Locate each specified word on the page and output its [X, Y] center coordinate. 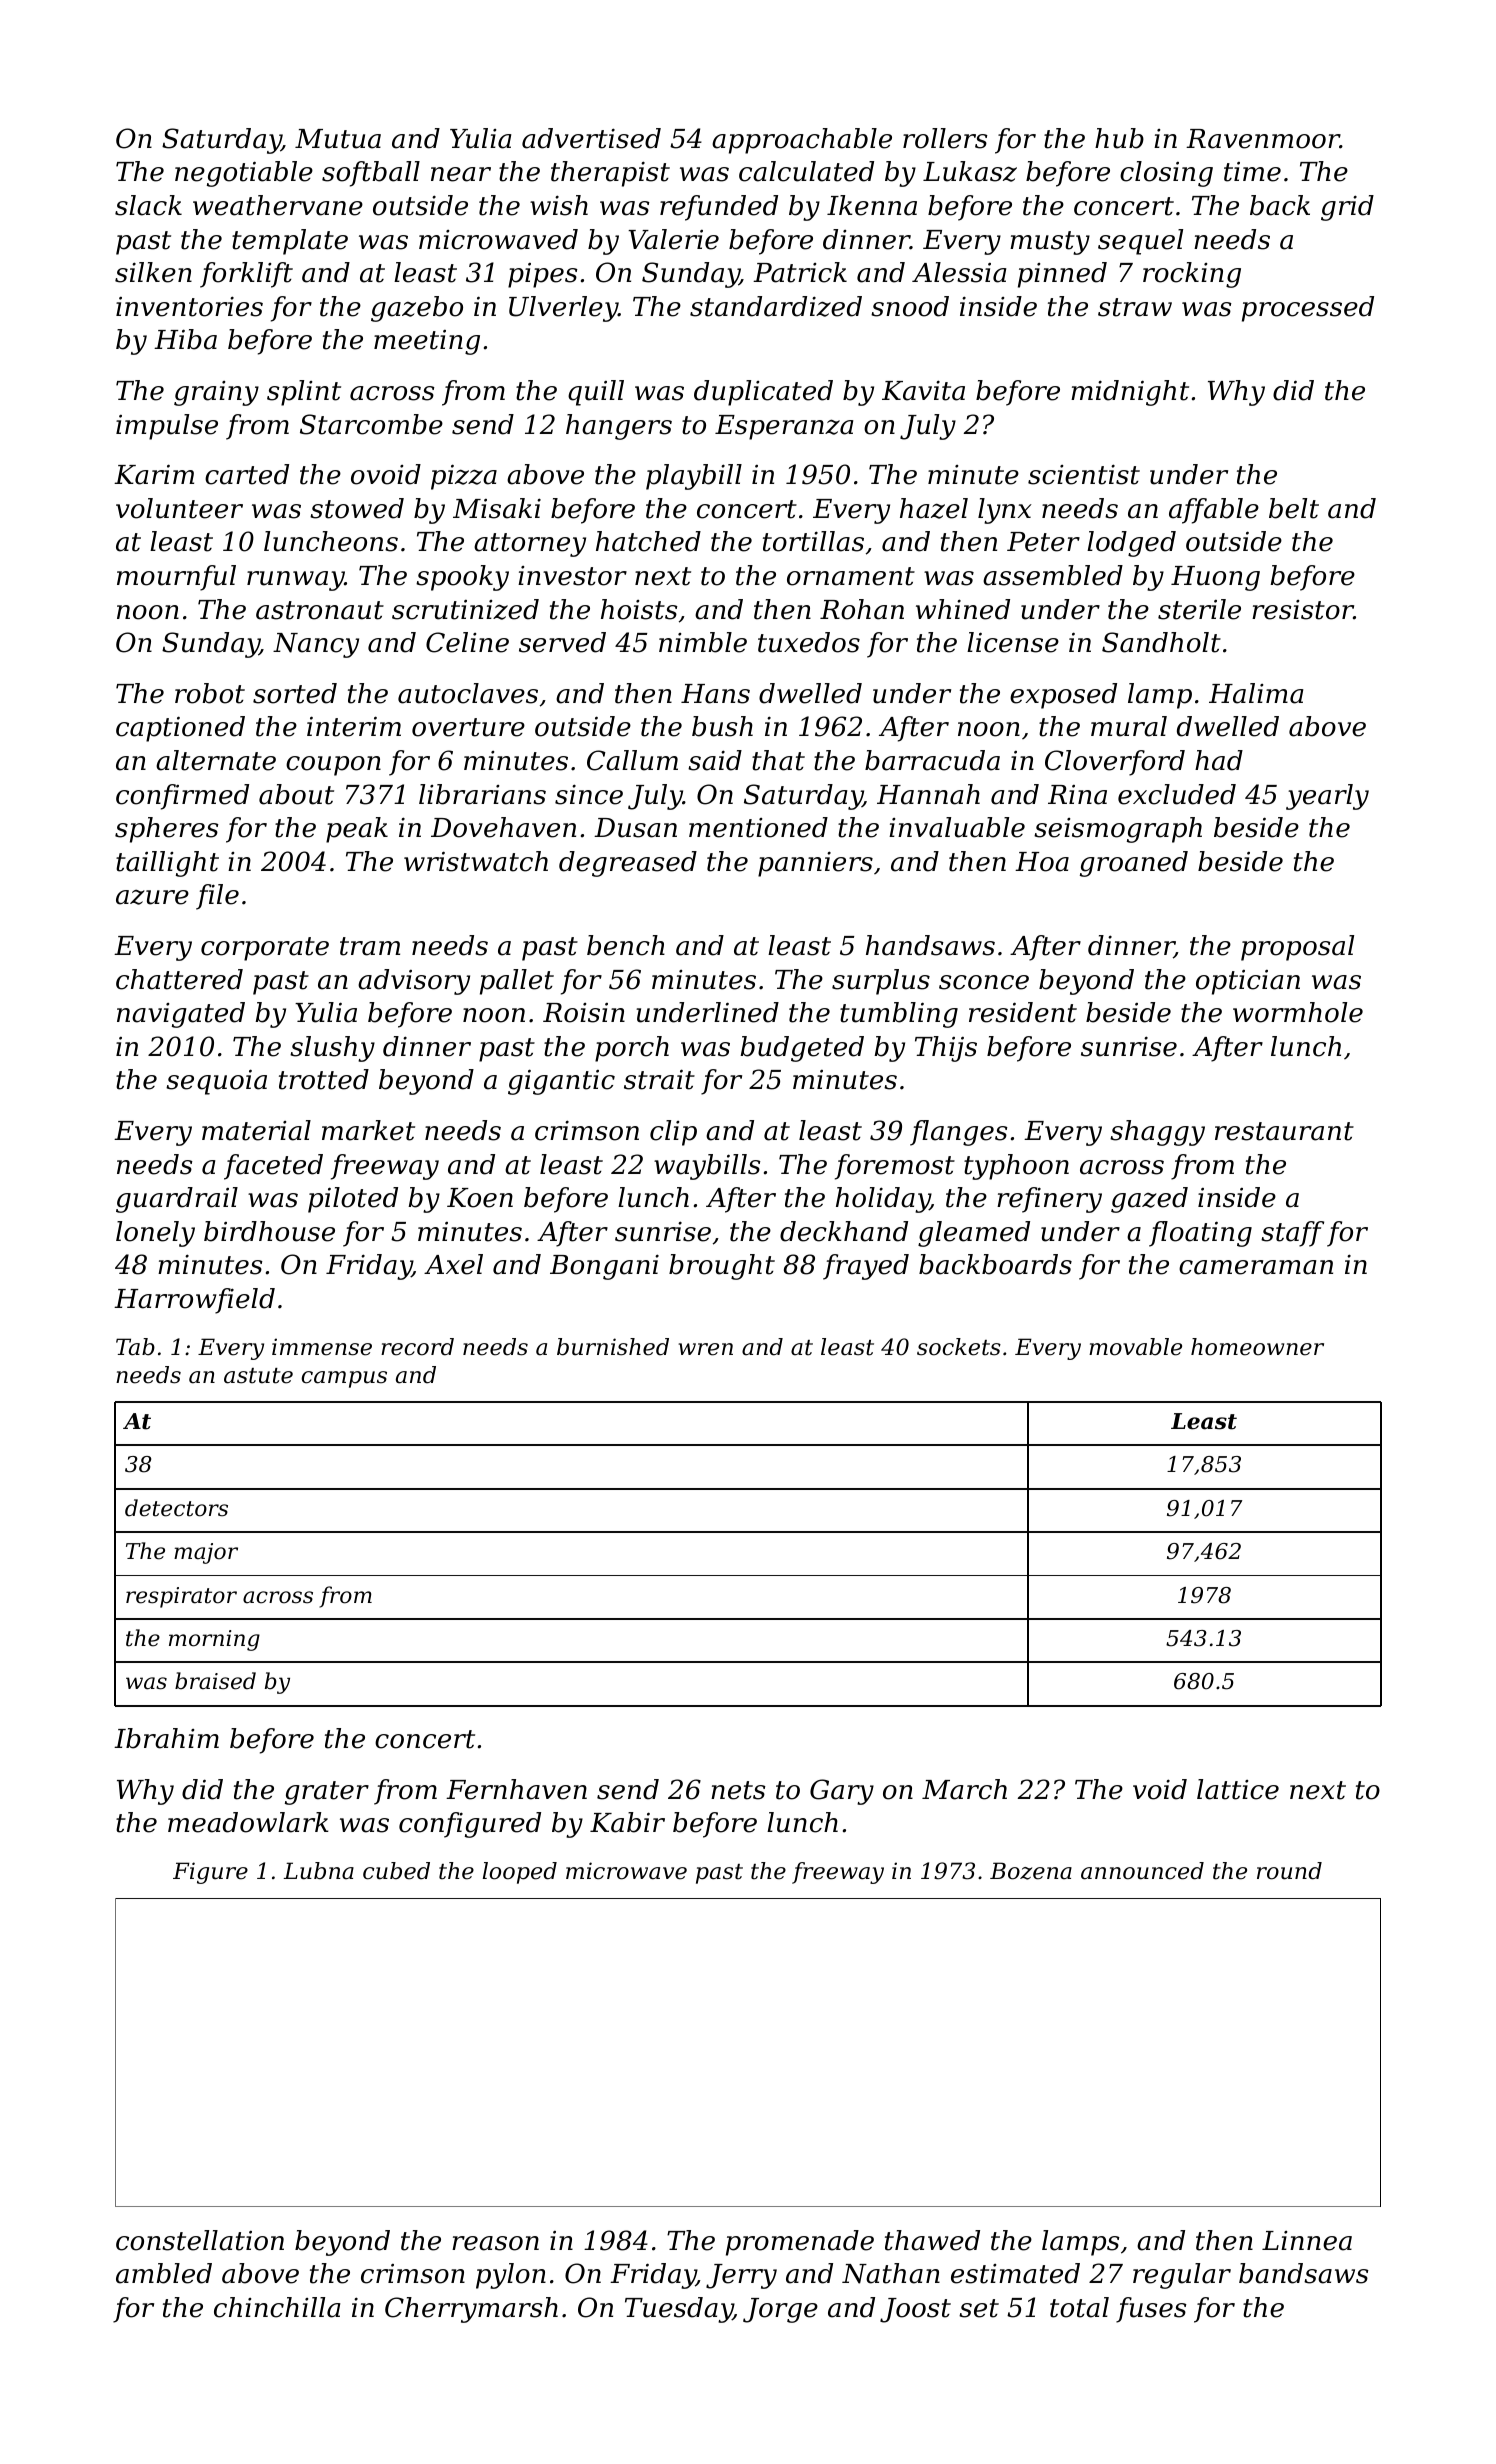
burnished [613, 1347]
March [964, 1789]
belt [1294, 508]
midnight [1130, 393]
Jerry [741, 2276]
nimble [703, 642]
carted [247, 474]
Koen [480, 1198]
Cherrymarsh [471, 2310]
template [290, 242]
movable [1135, 1347]
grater [327, 1793]
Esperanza [784, 427]
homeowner [1257, 1347]
